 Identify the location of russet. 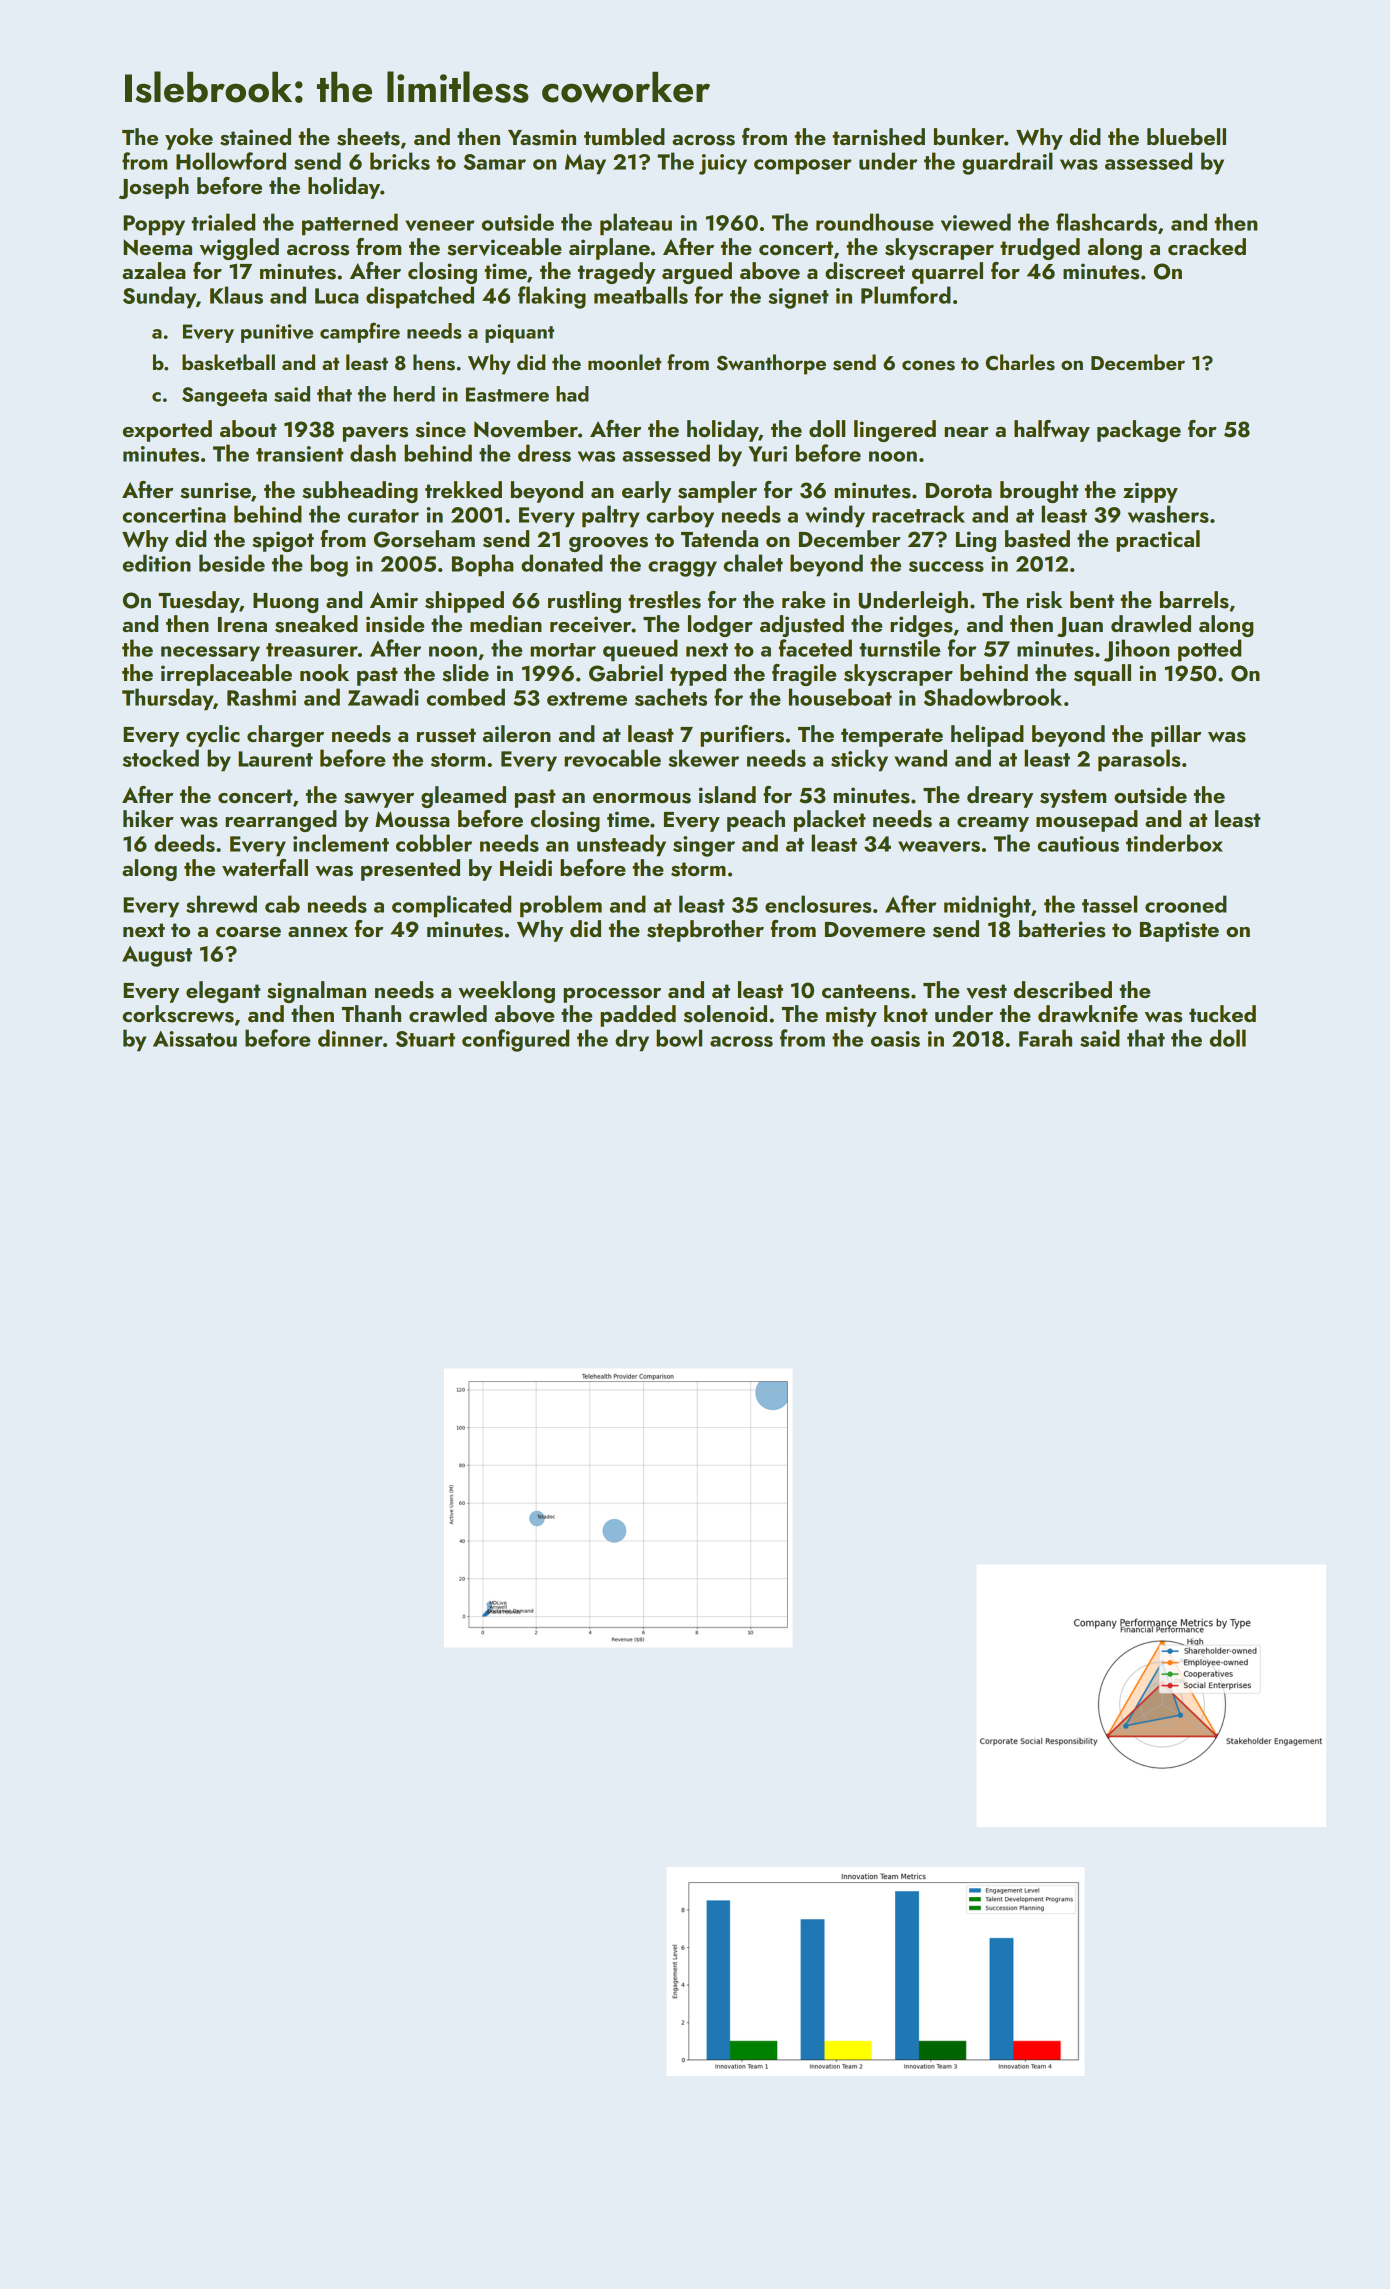
(446, 735).
